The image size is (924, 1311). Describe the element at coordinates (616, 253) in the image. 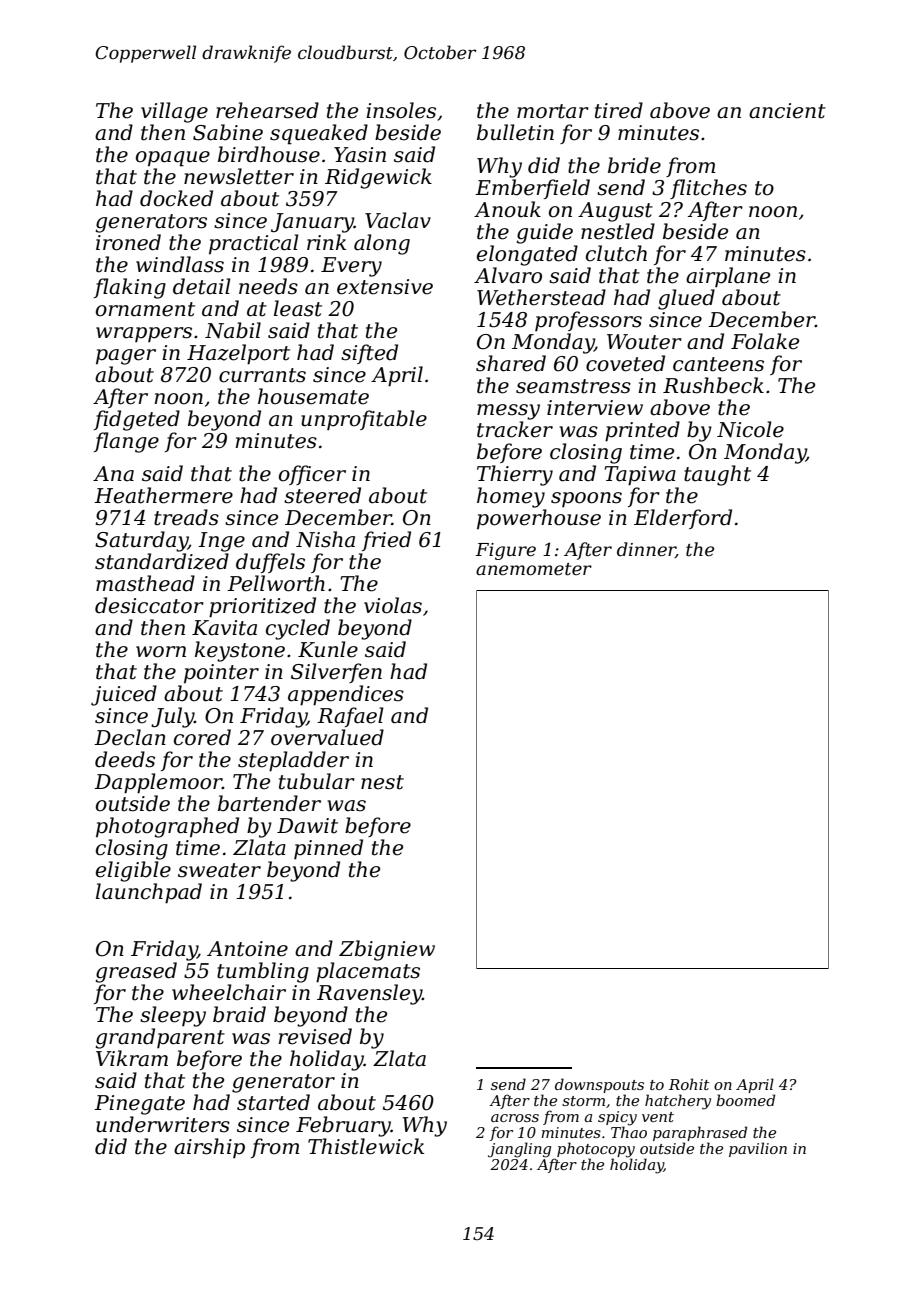

I see `clutch` at that location.
